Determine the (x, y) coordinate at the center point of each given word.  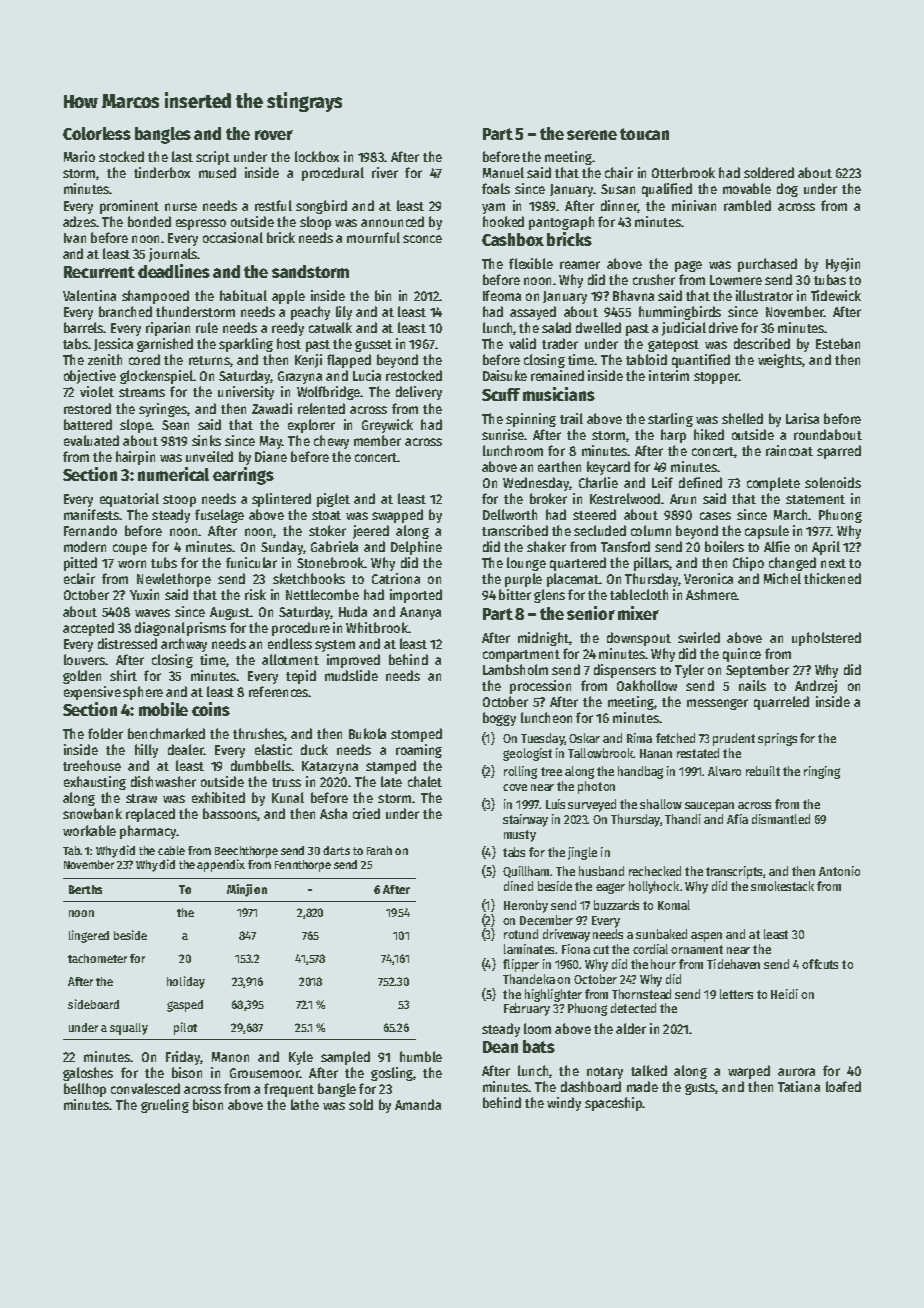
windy (564, 1104)
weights (780, 361)
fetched (675, 738)
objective (90, 377)
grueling (165, 1106)
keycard (608, 468)
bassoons (230, 813)
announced (392, 221)
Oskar (584, 738)
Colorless (97, 133)
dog (787, 190)
